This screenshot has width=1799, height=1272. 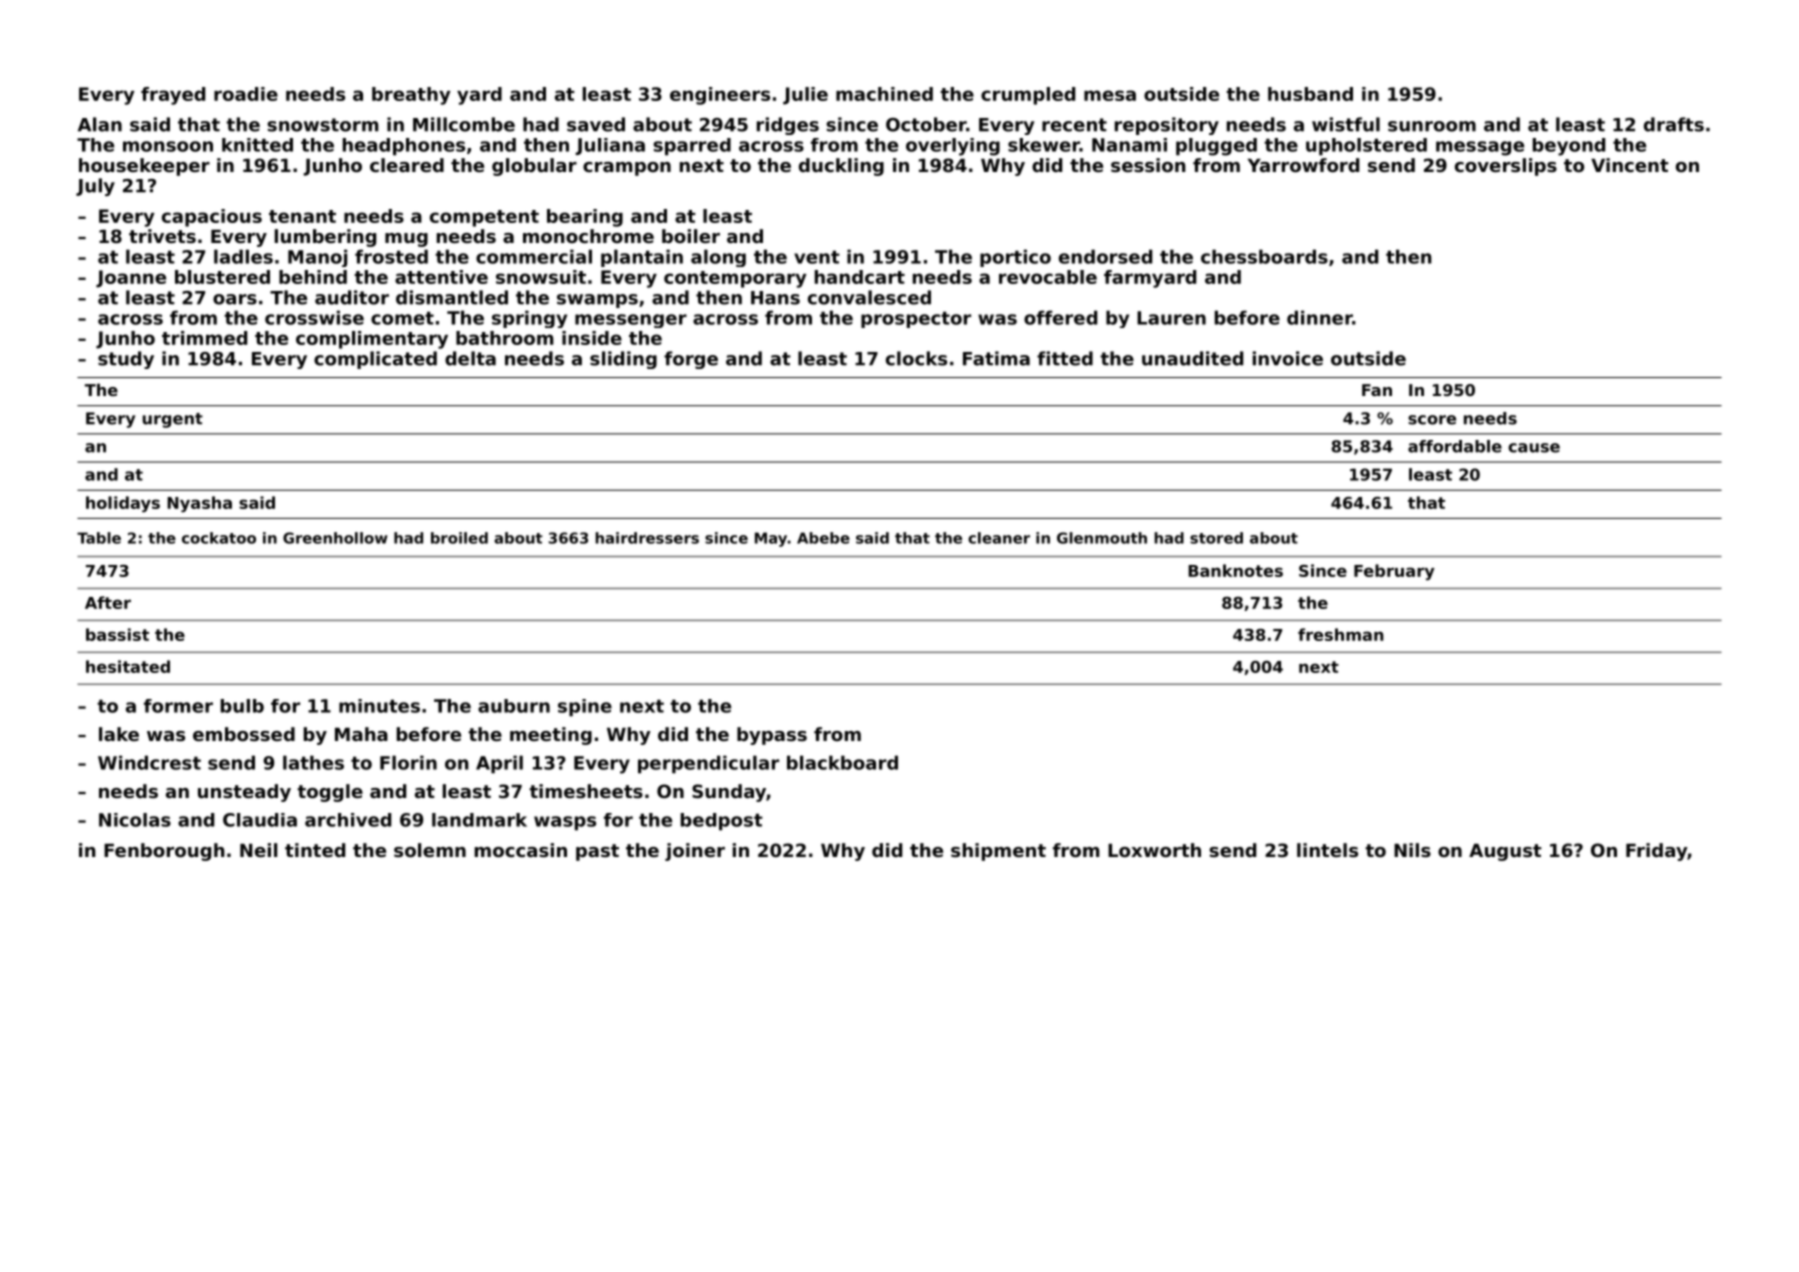 I want to click on February, so click(x=1394, y=572).
